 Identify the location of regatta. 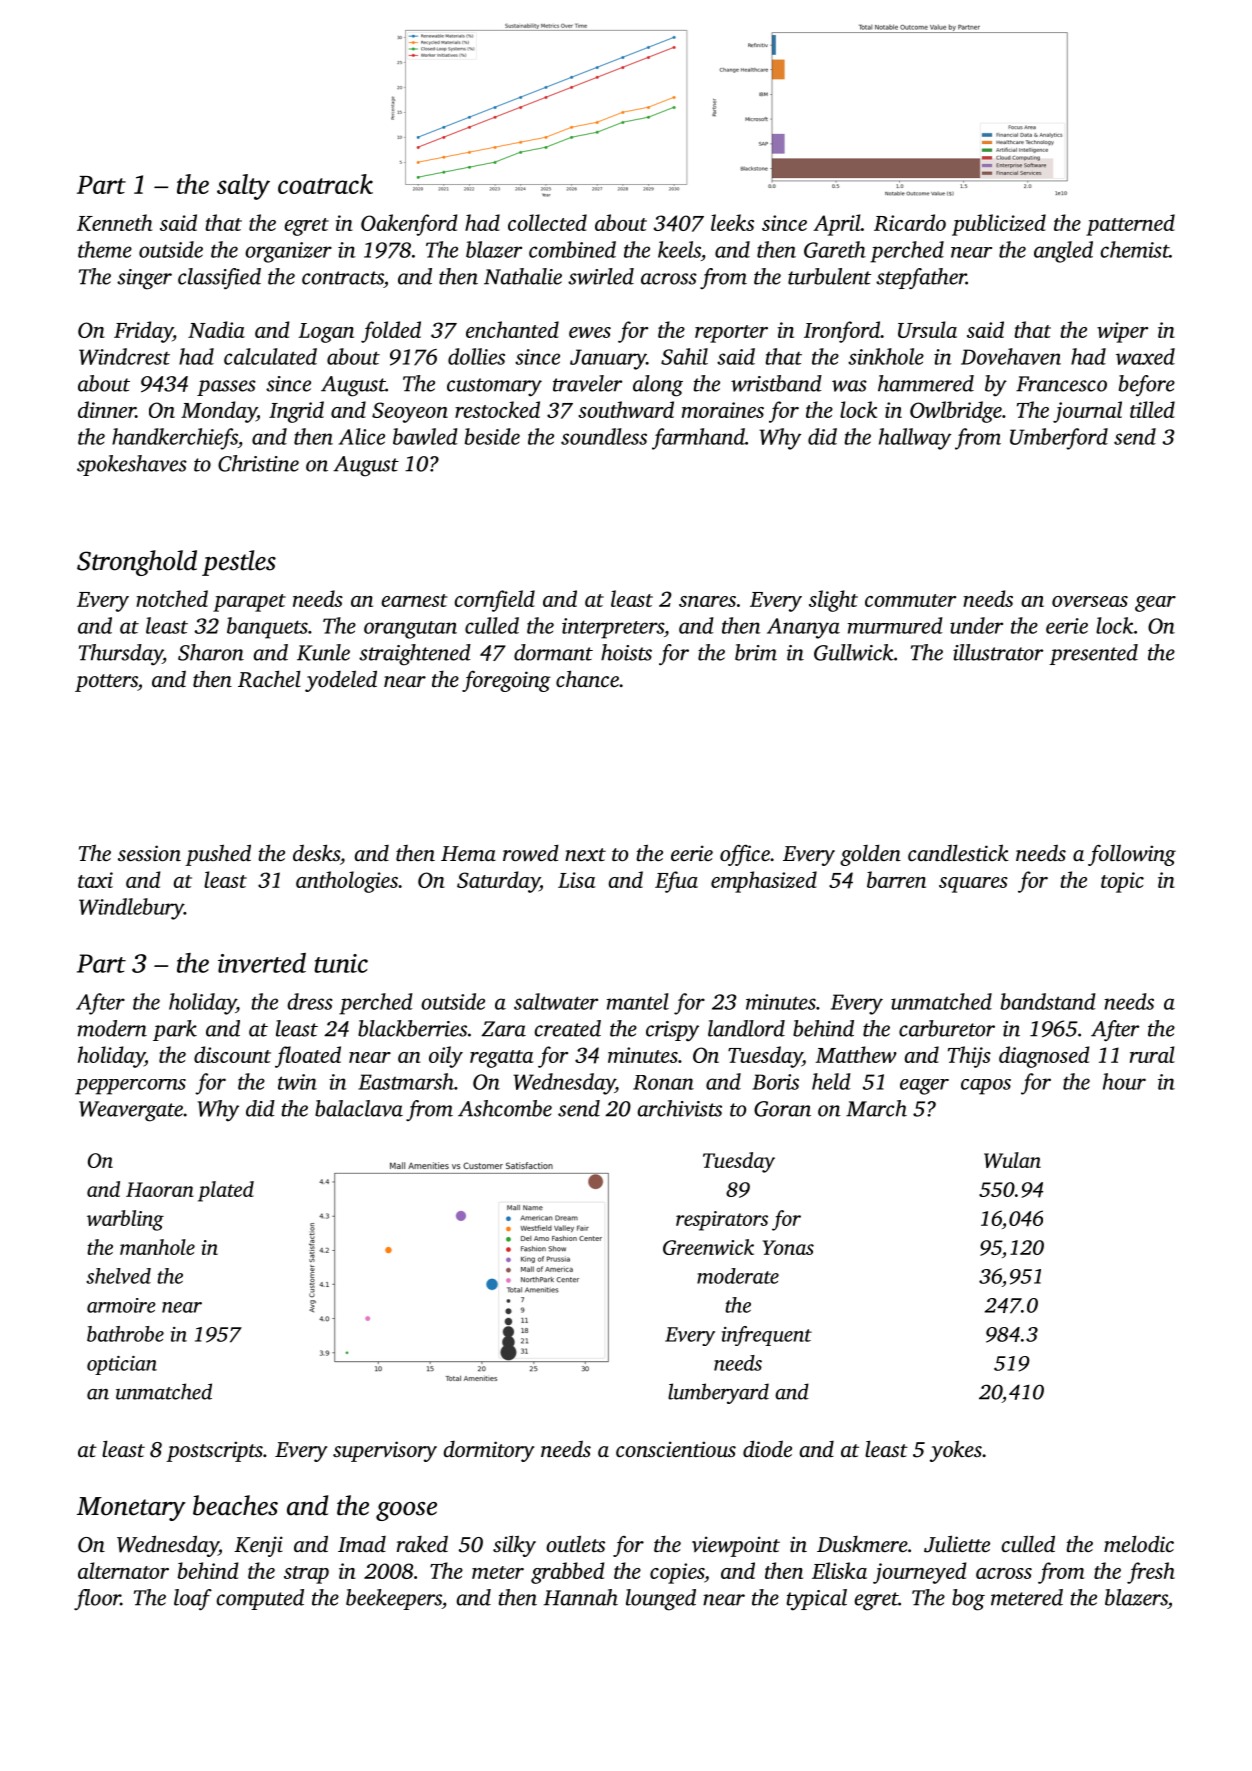
(502, 1059).
